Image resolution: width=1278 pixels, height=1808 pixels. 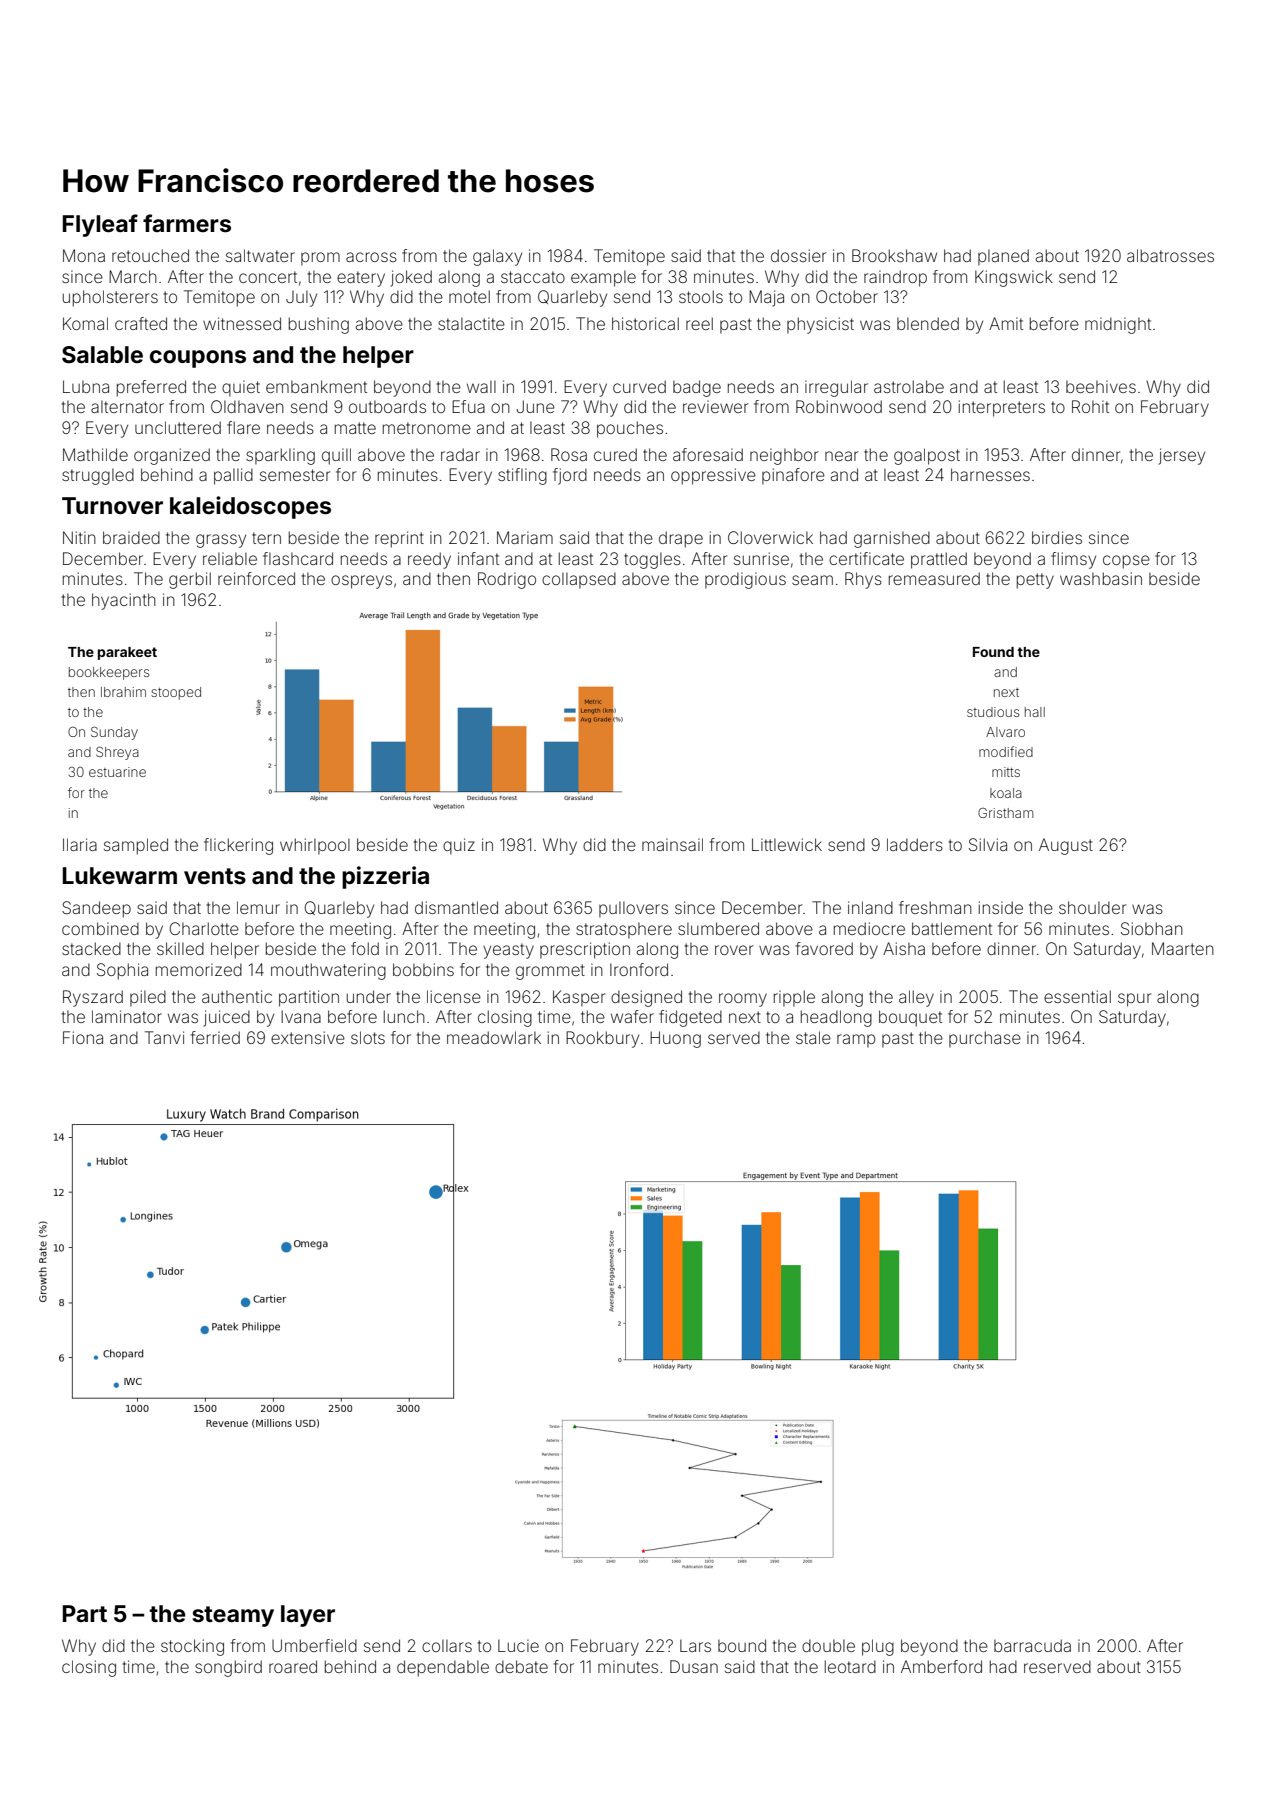 I want to click on koala, so click(x=1006, y=793).
